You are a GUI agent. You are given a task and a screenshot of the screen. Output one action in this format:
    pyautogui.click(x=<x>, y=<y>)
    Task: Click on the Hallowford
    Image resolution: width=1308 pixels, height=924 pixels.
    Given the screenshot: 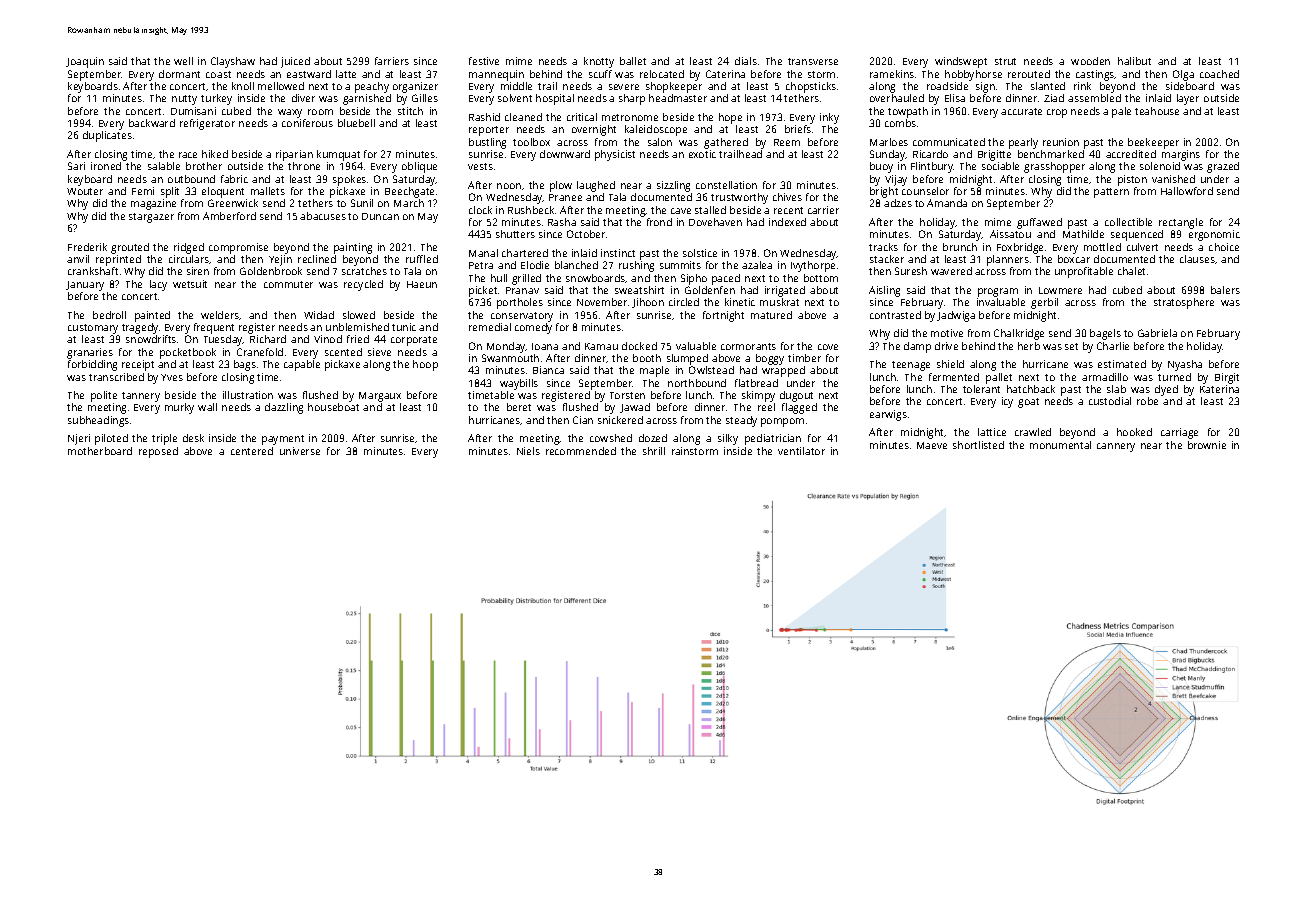 What is the action you would take?
    pyautogui.click(x=1187, y=191)
